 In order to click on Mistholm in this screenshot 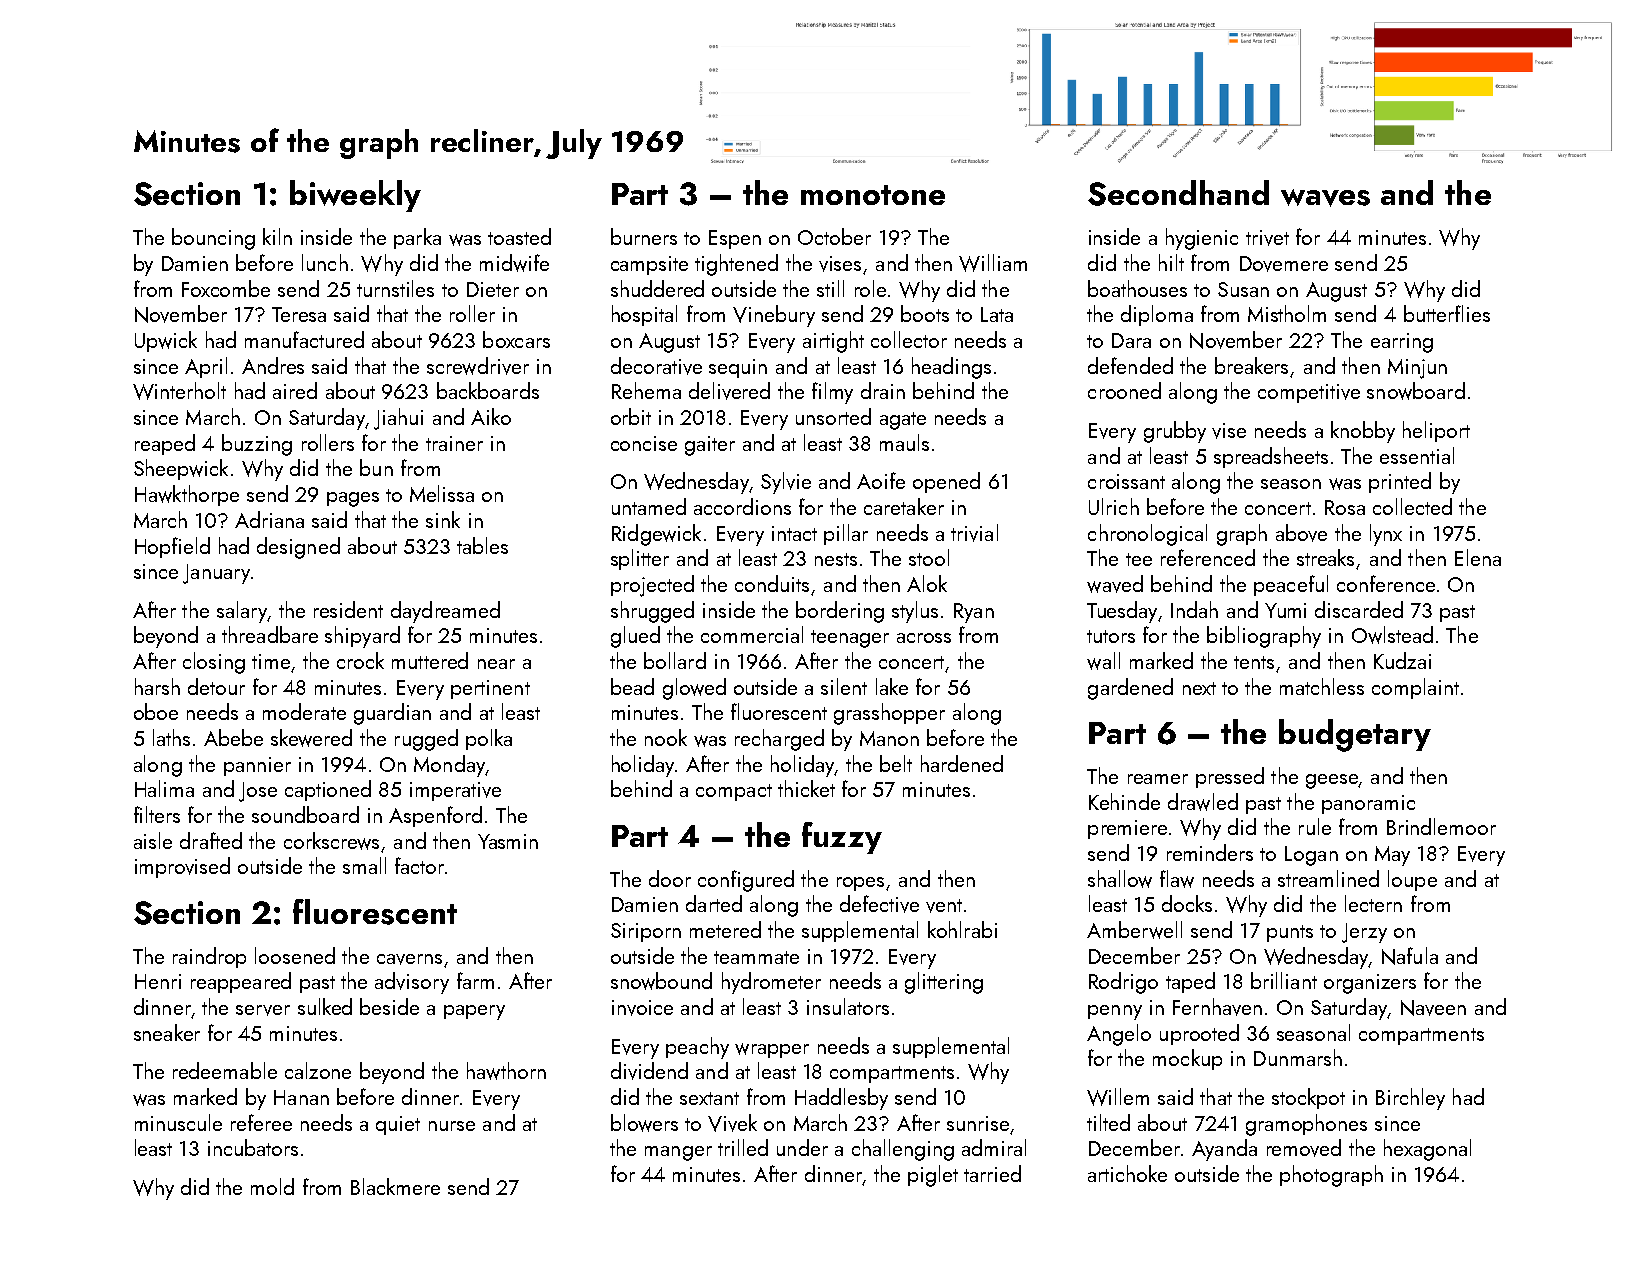, I will do `click(1287, 313)`.
